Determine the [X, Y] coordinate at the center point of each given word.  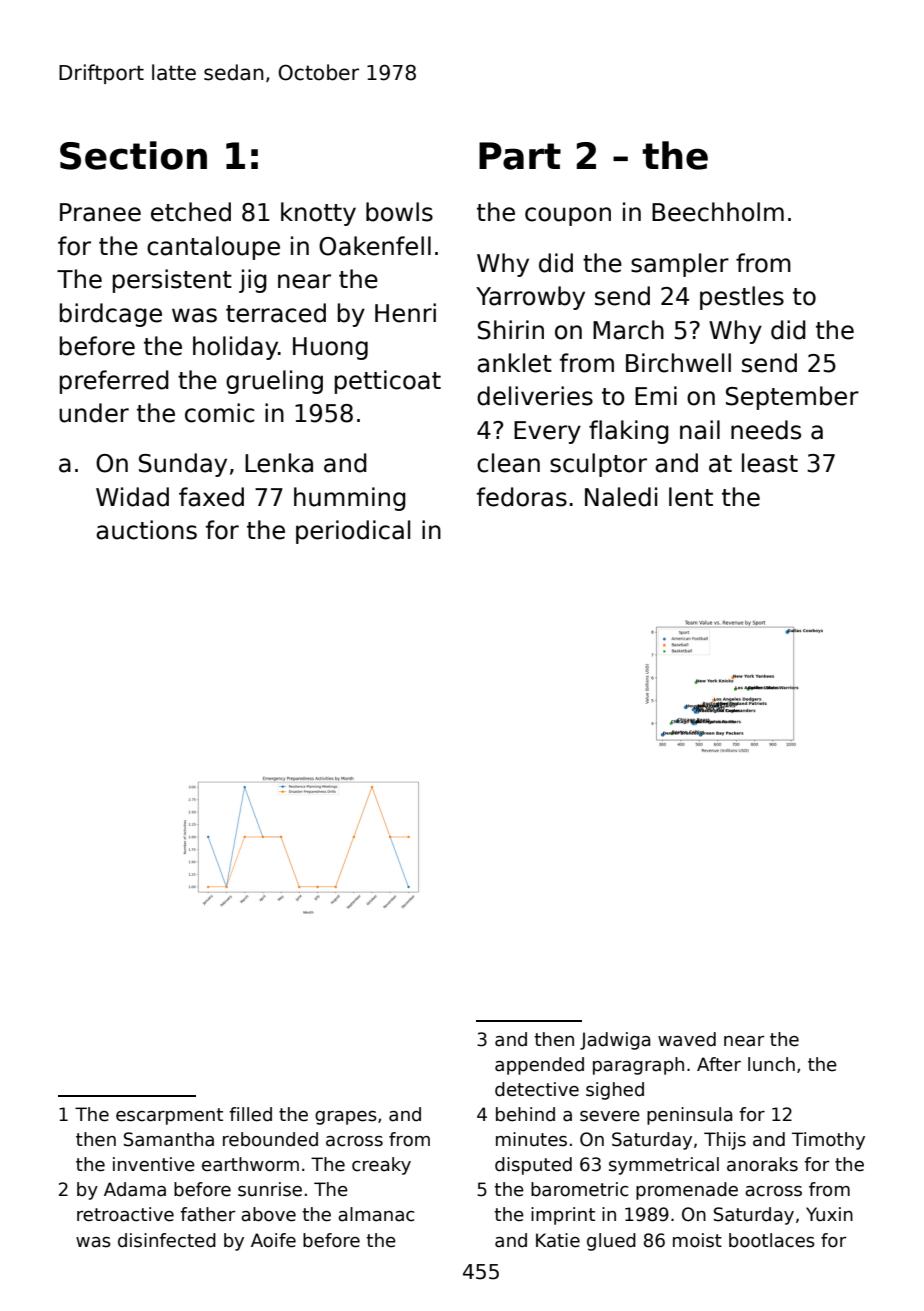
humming [350, 499]
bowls [399, 212]
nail [700, 430]
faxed [211, 497]
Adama [135, 1189]
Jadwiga [615, 1041]
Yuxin [829, 1214]
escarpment [169, 1116]
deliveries [535, 396]
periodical [353, 532]
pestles [742, 298]
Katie [558, 1240]
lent [691, 497]
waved [687, 1039]
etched [191, 212]
